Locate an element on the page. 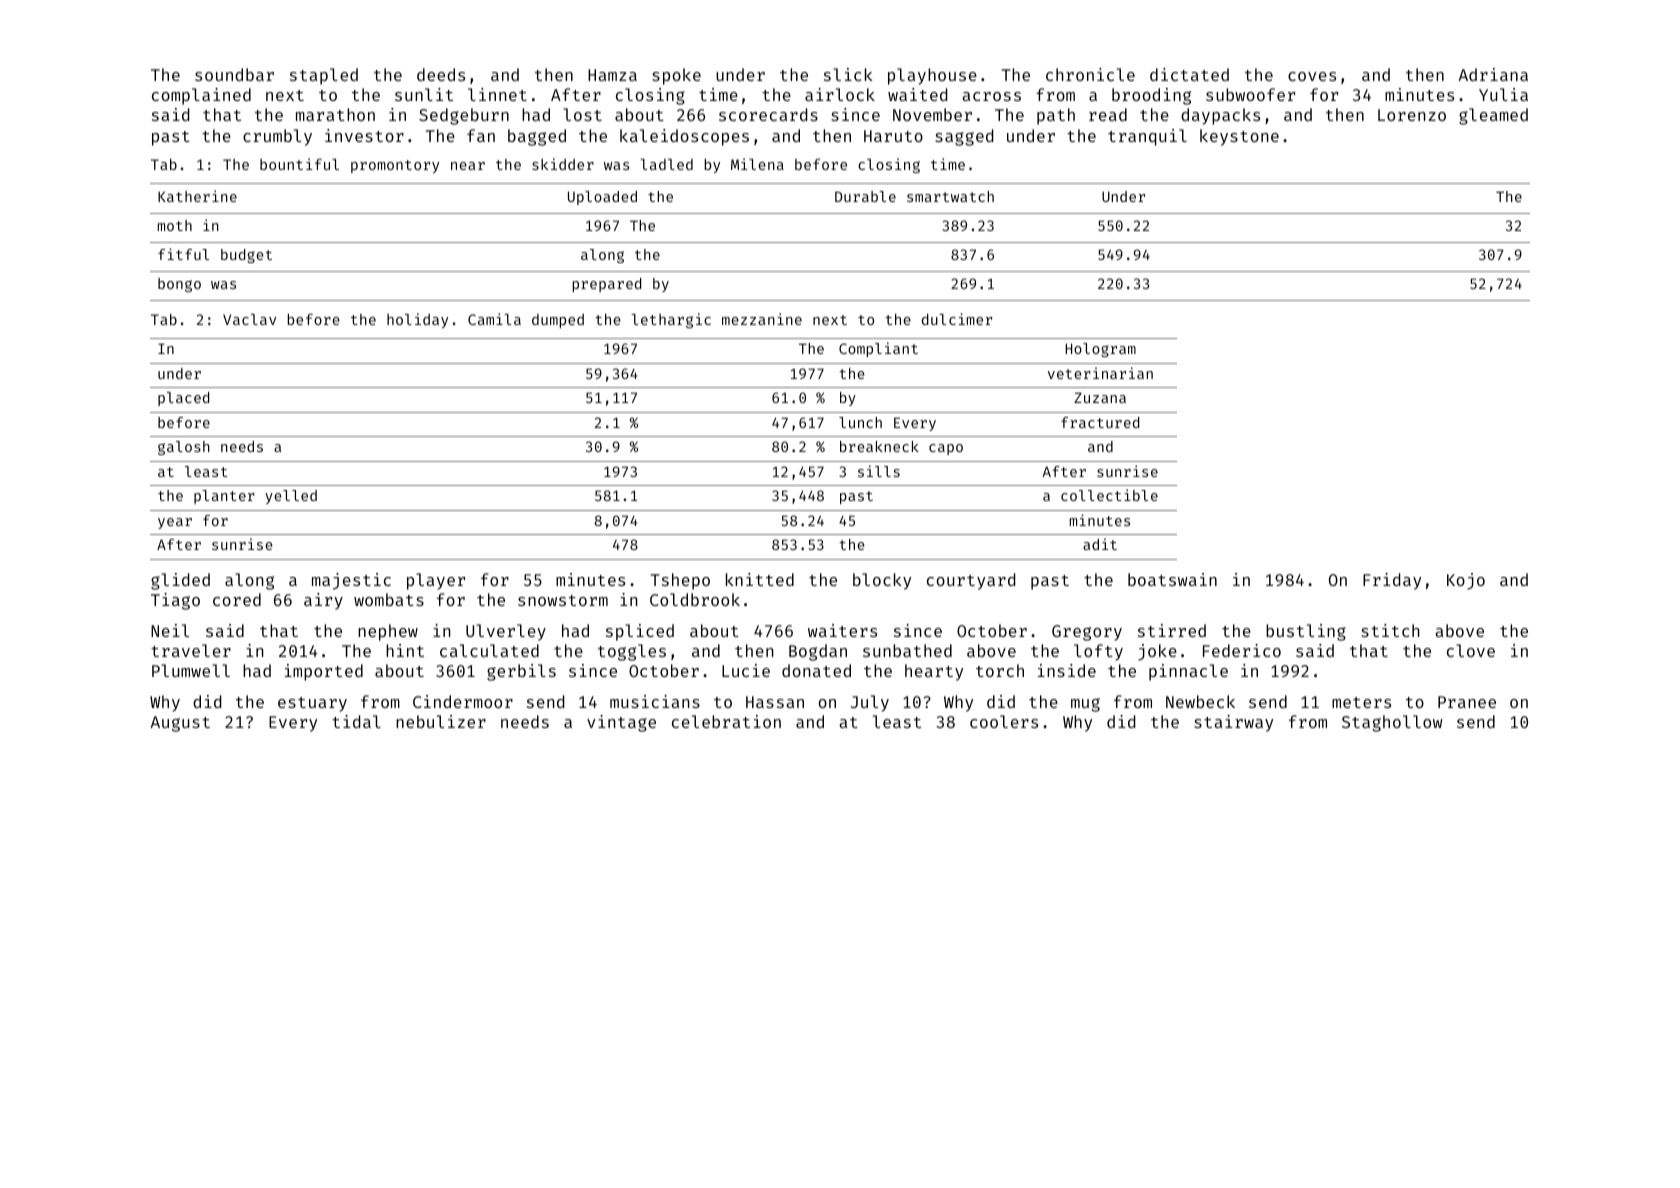  dictated is located at coordinates (1189, 74).
